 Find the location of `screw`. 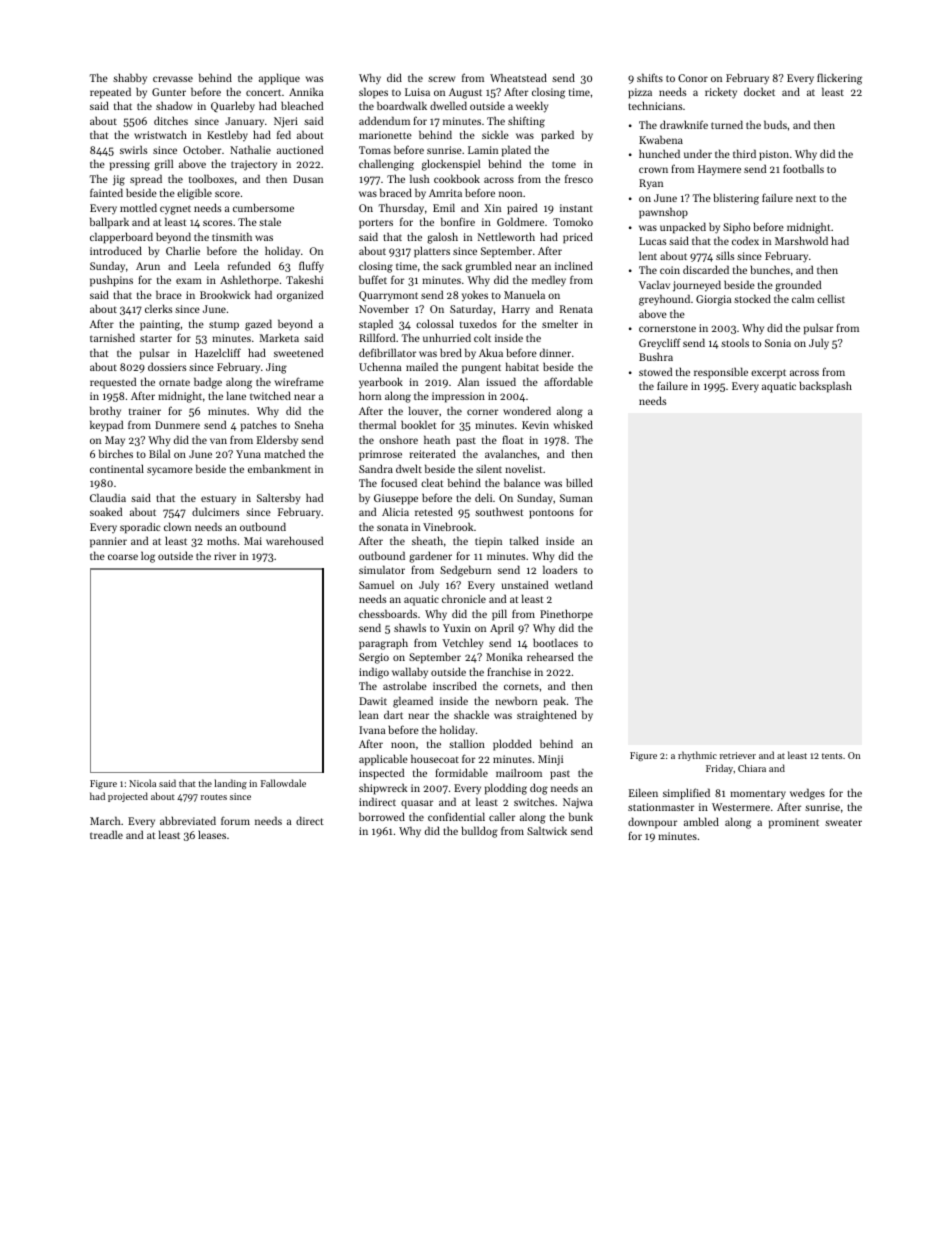

screw is located at coordinates (441, 79).
